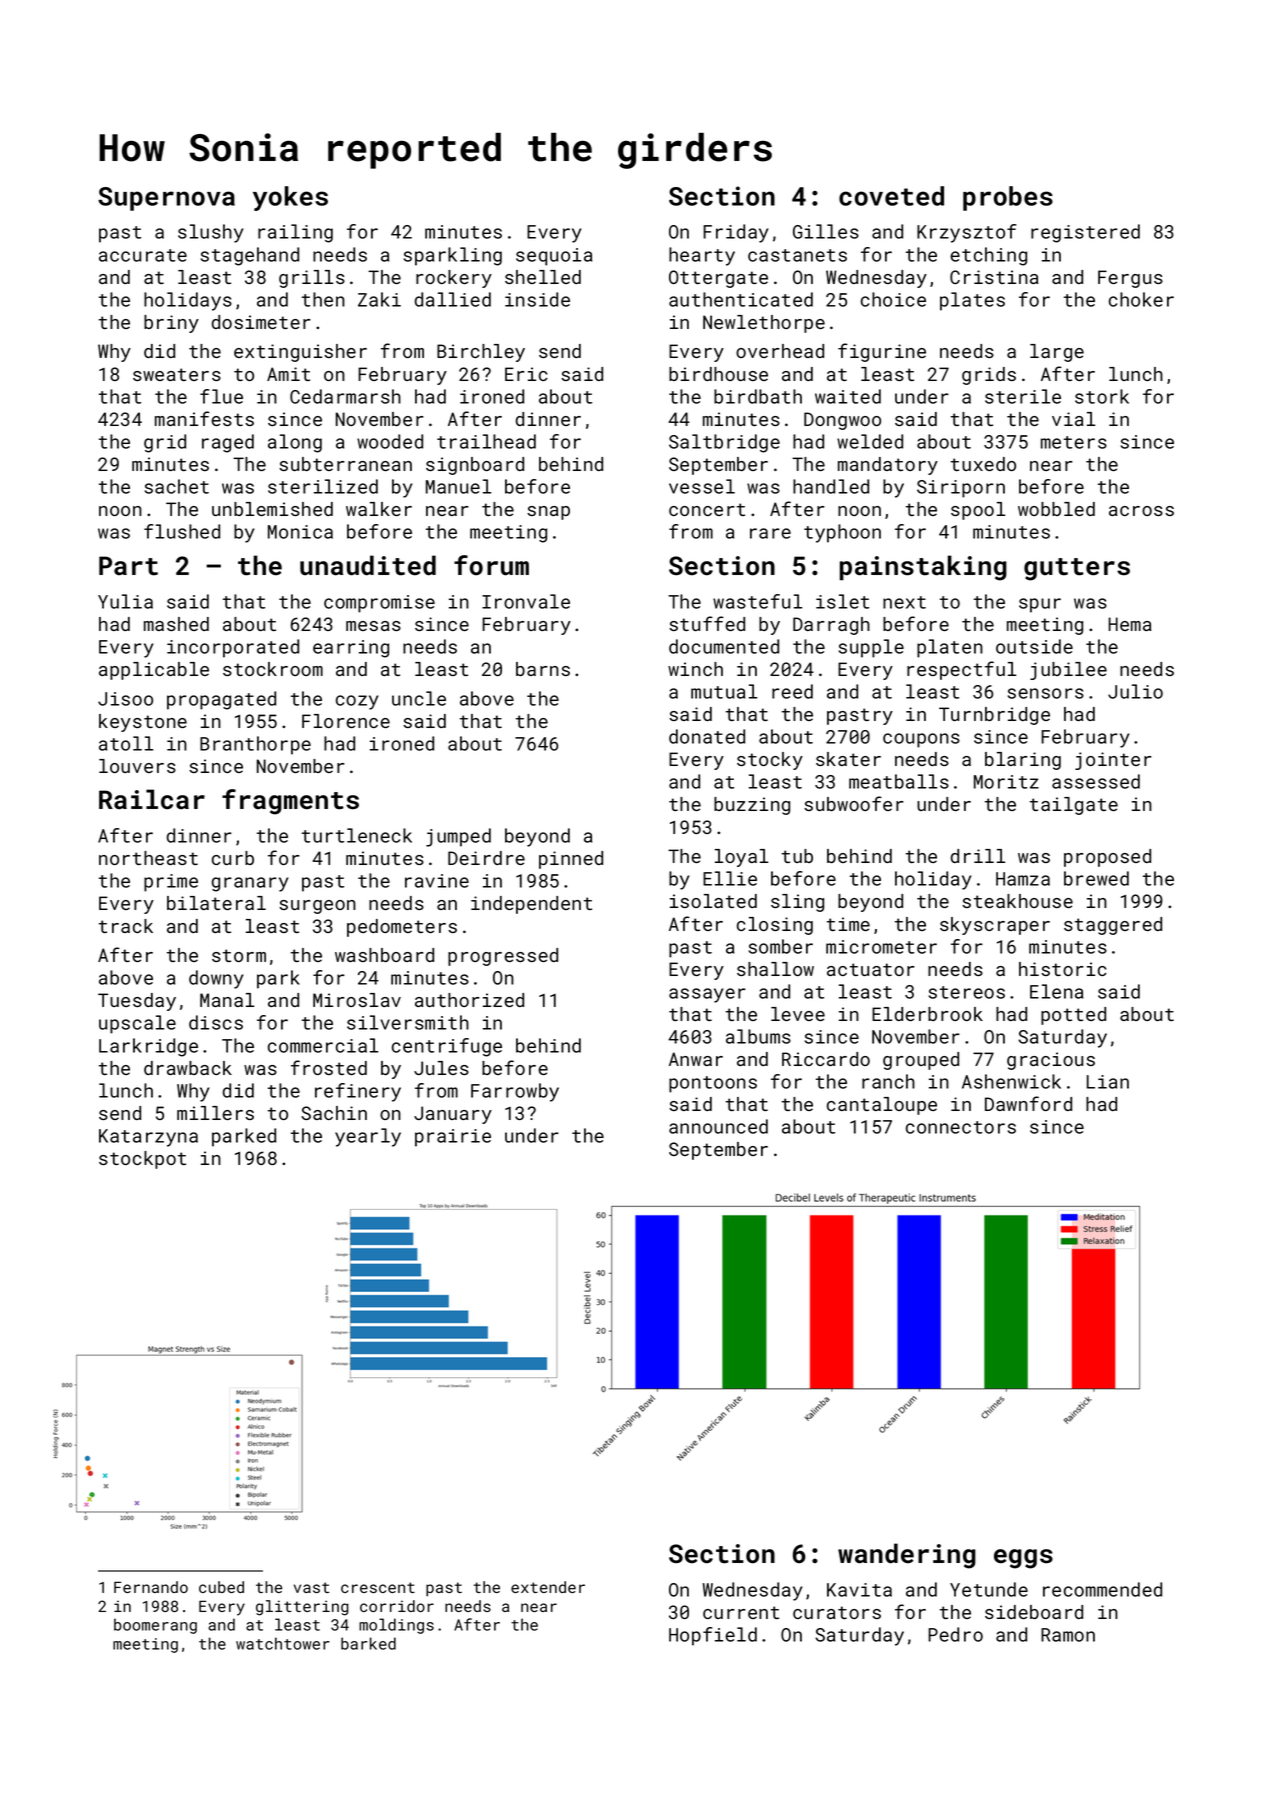  Describe the element at coordinates (334, 1113) in the document. I see `Sachin` at that location.
